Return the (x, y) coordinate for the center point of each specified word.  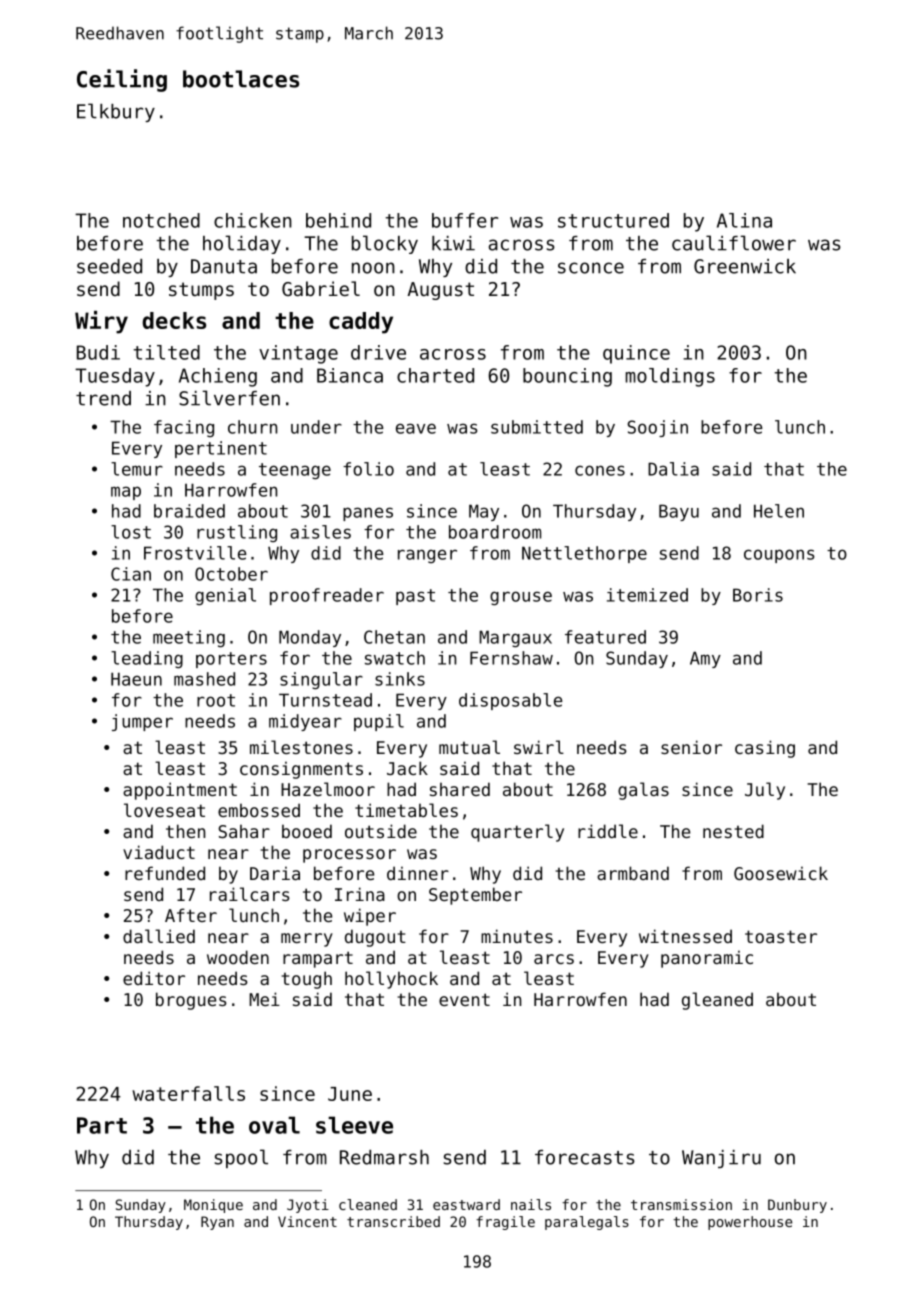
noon (373, 268)
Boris (758, 595)
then (185, 831)
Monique (213, 1206)
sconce (591, 268)
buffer (465, 220)
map (126, 493)
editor (154, 978)
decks (174, 320)
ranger (427, 556)
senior (691, 747)
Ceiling (122, 80)
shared (460, 789)
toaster (781, 936)
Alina (744, 220)
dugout (375, 938)
